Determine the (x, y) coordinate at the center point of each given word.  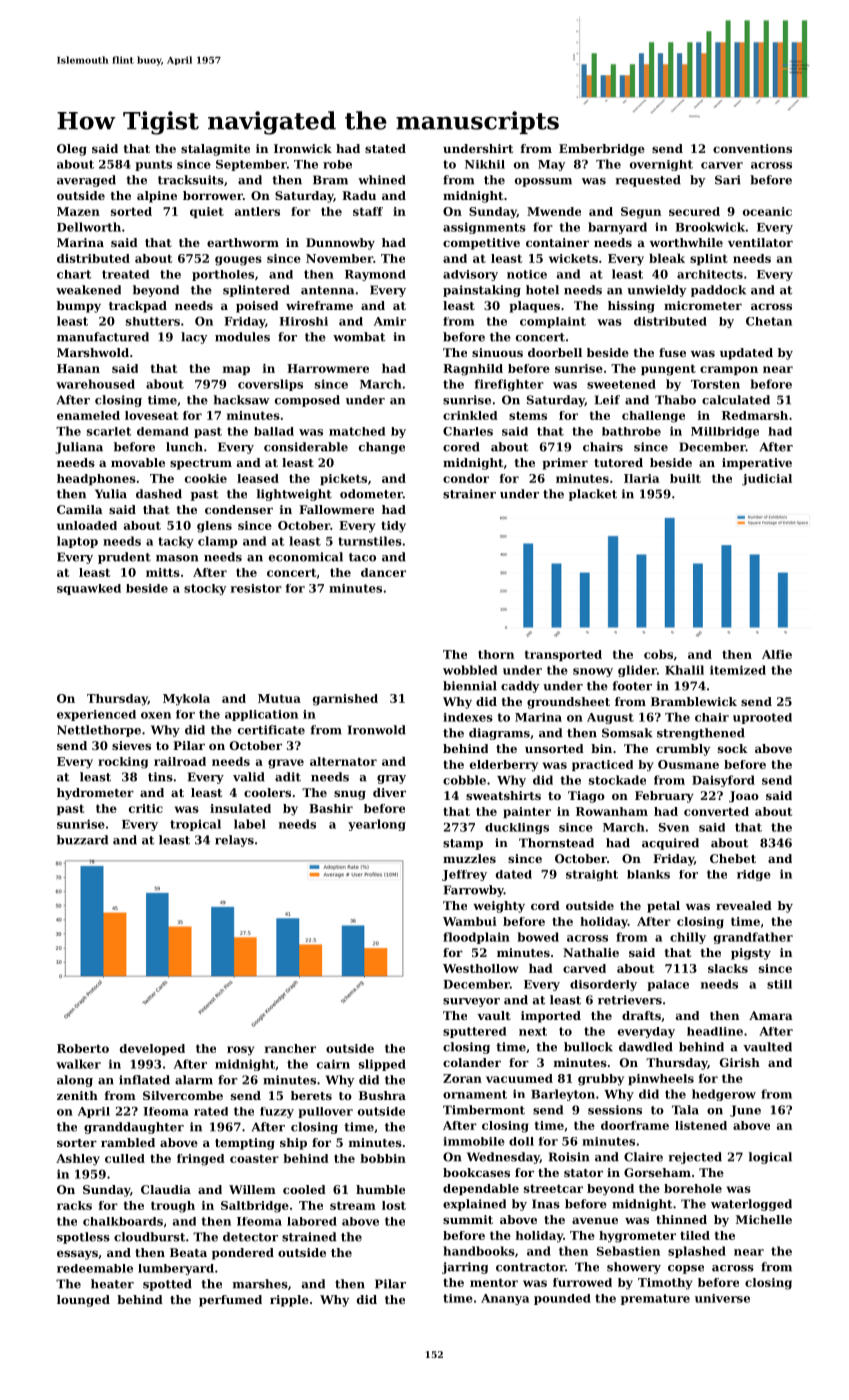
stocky (205, 589)
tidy (393, 527)
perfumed (230, 1301)
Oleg (72, 150)
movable (138, 462)
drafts (641, 1015)
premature (655, 1299)
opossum (543, 182)
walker (78, 1064)
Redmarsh (755, 415)
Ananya (505, 1299)
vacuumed (519, 1078)
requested (648, 181)
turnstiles (370, 541)
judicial (767, 480)
